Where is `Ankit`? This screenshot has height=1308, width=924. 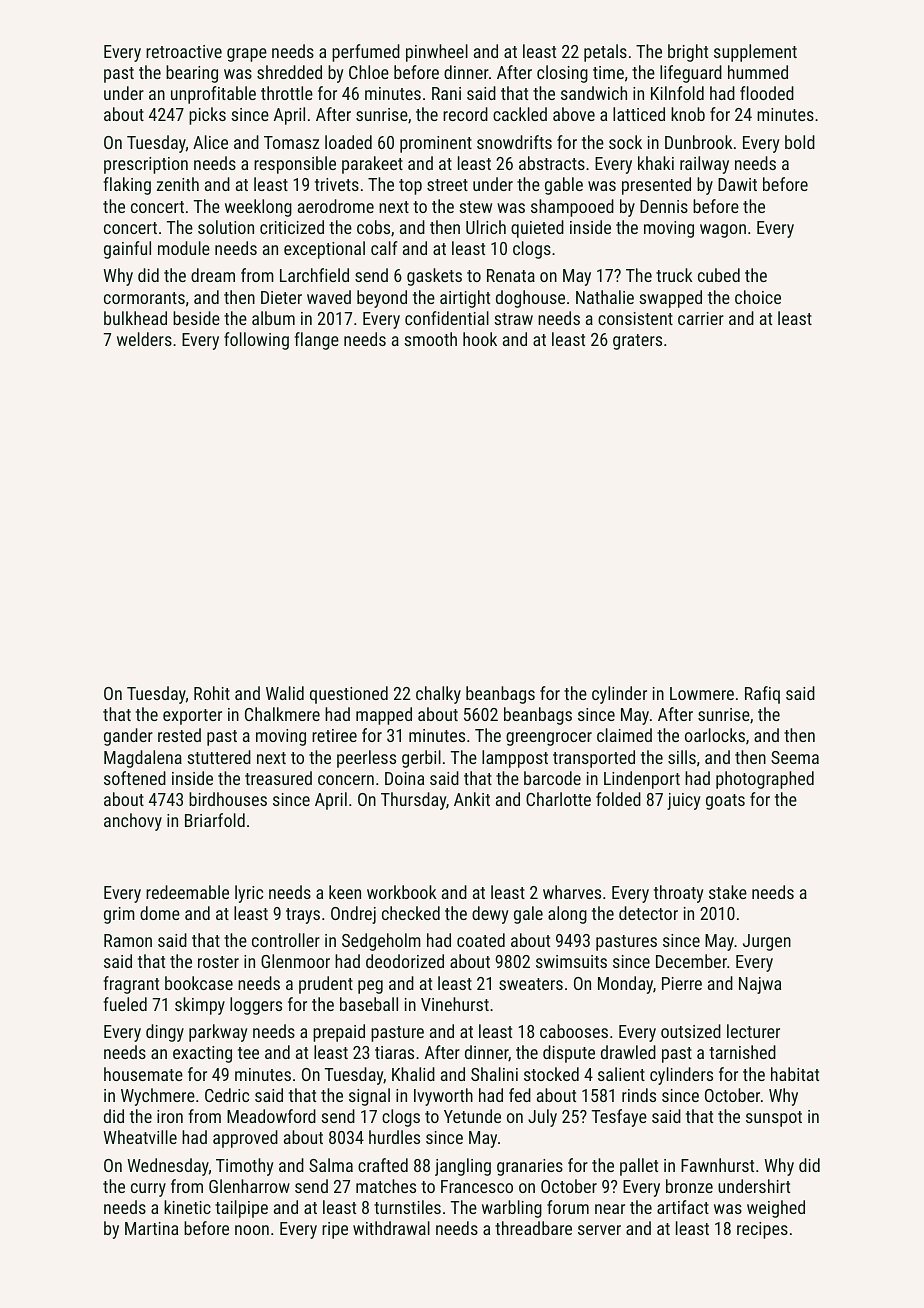
Ankit is located at coordinates (472, 799).
